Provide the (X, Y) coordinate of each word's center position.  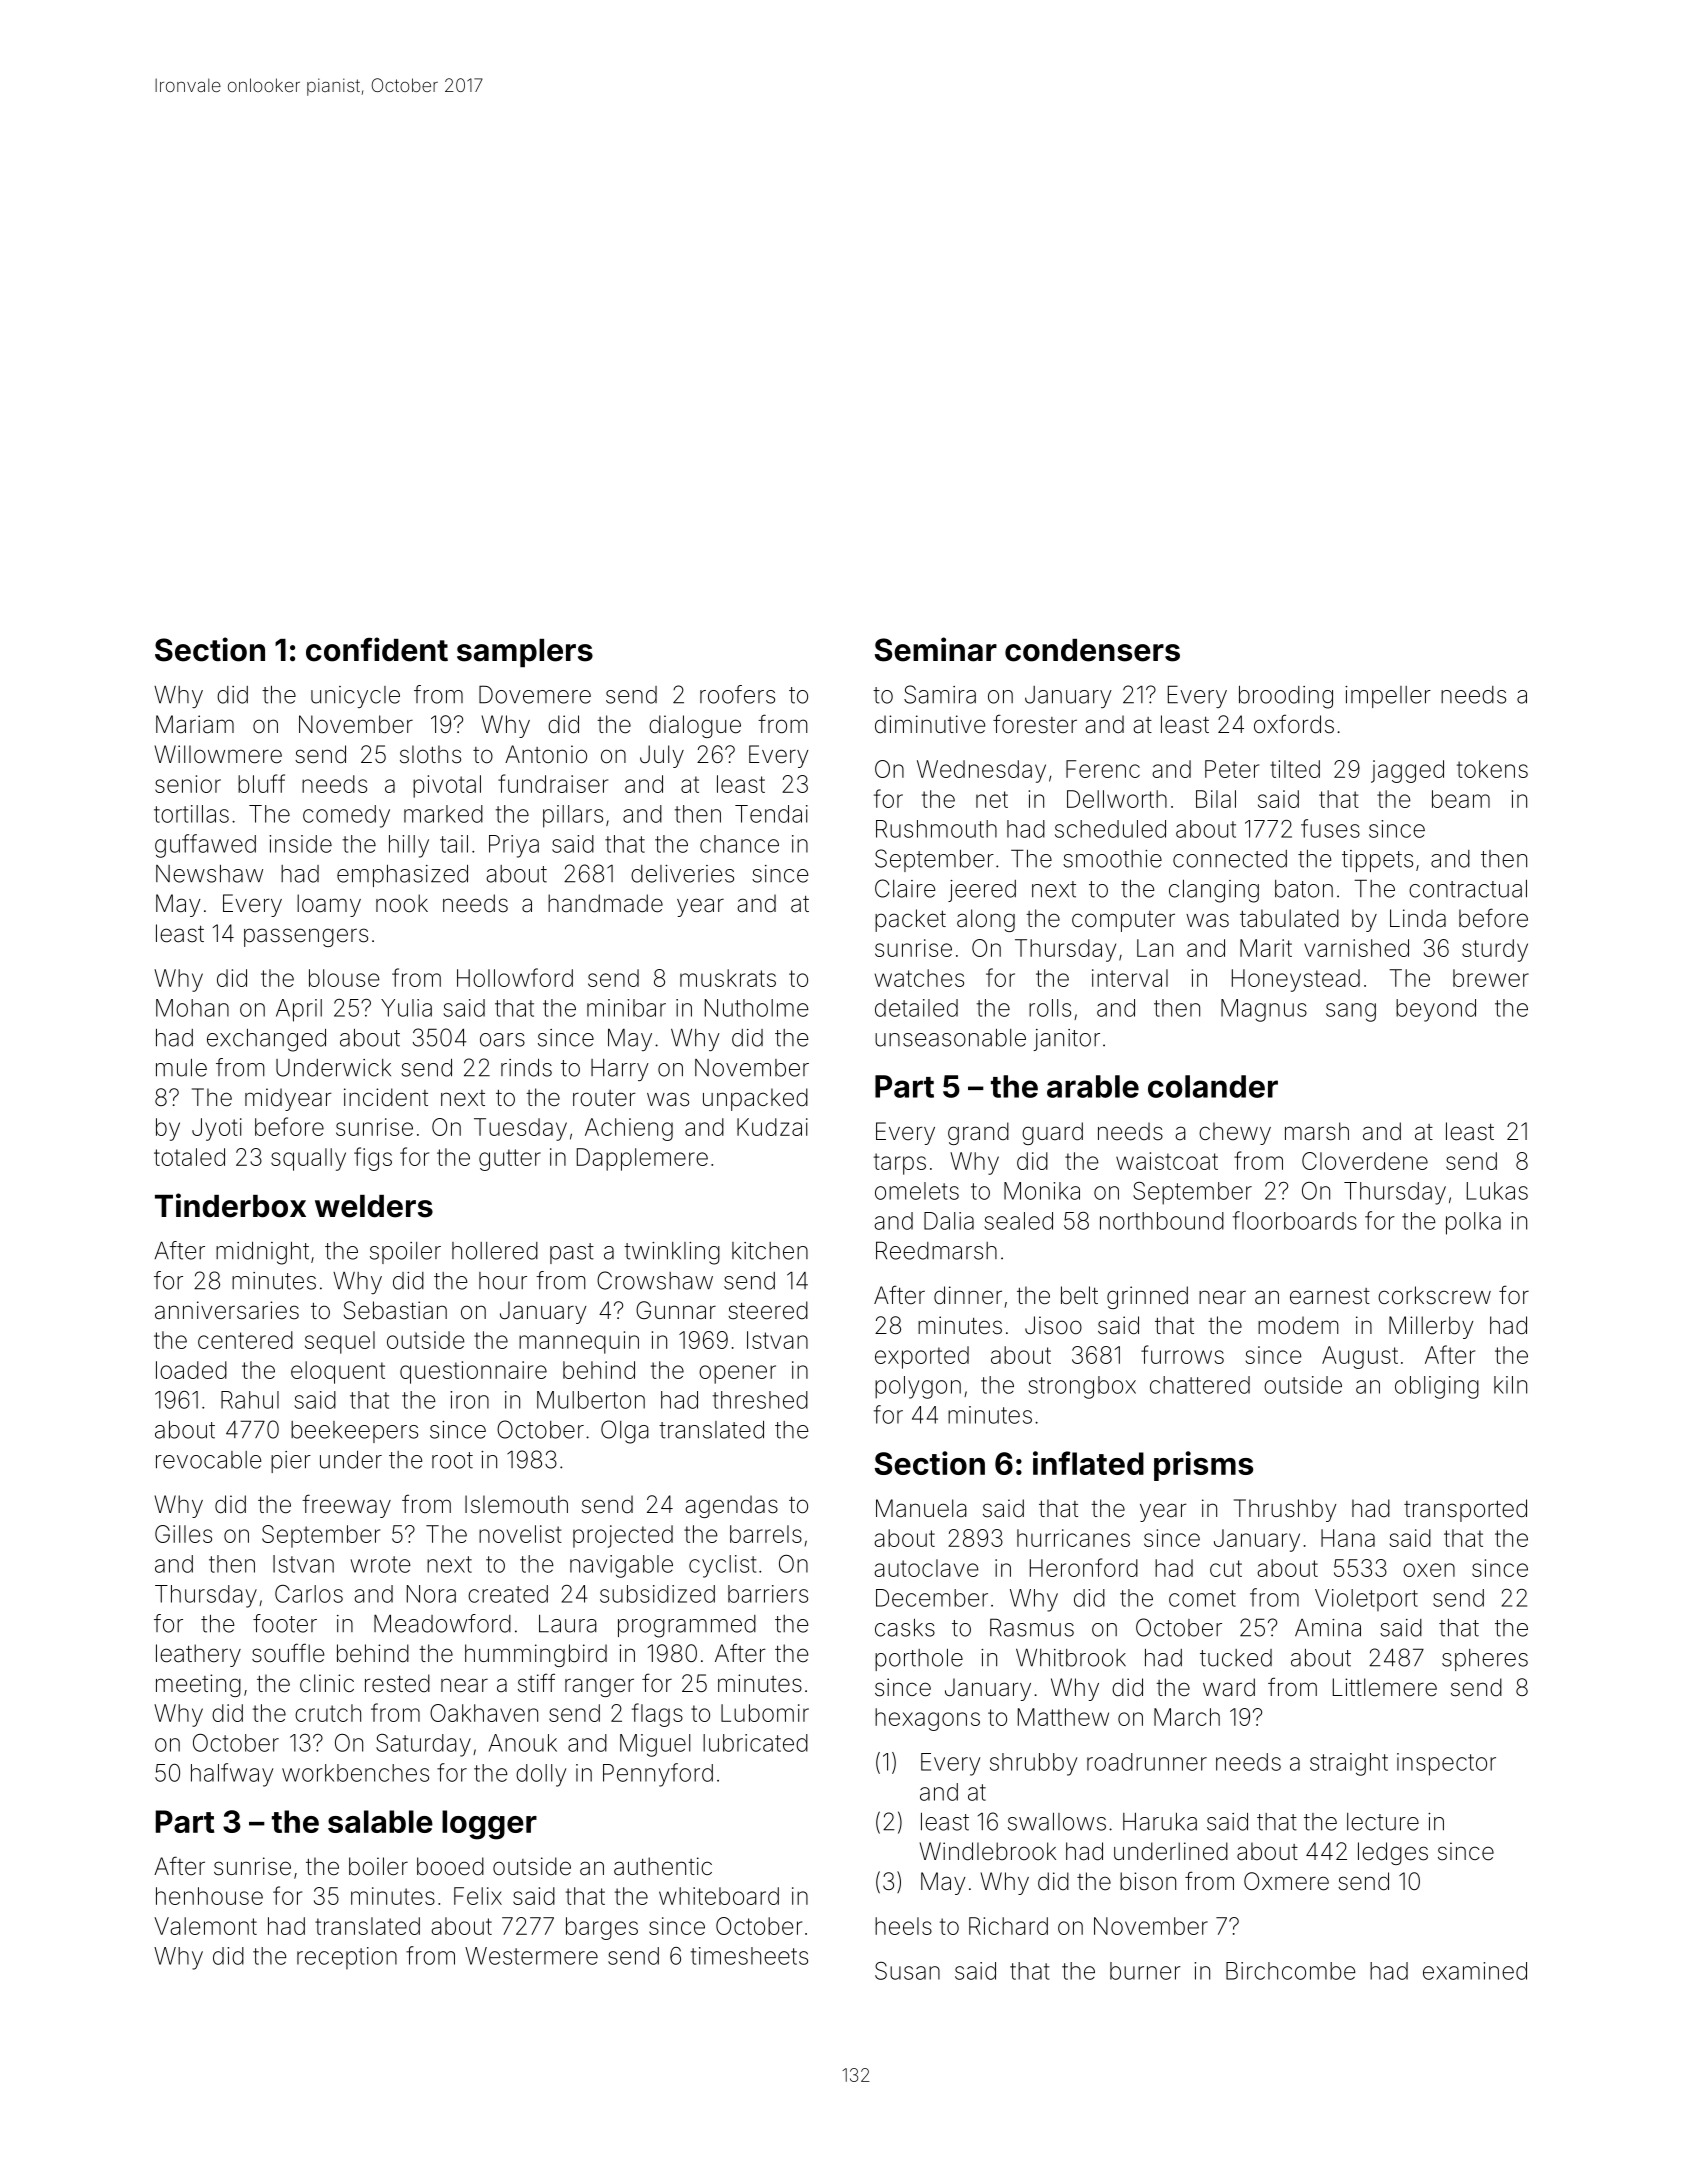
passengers (306, 937)
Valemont (205, 1926)
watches (919, 978)
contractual (1468, 889)
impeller (1388, 697)
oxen (1429, 1570)
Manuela (921, 1508)
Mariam (195, 724)
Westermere (531, 1956)
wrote (380, 1564)
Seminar (936, 649)
